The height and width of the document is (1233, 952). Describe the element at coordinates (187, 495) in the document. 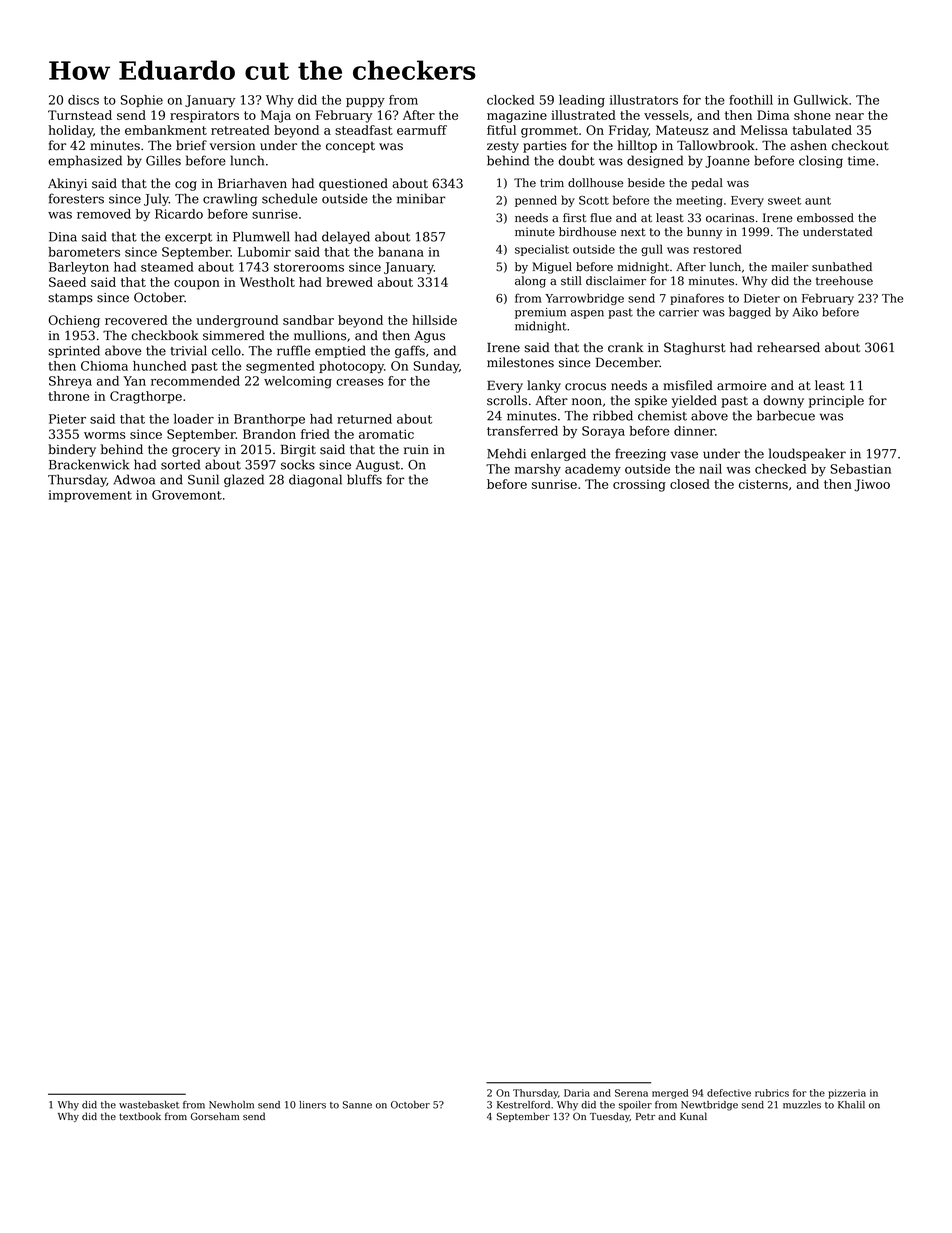

I see `Grovemont` at that location.
